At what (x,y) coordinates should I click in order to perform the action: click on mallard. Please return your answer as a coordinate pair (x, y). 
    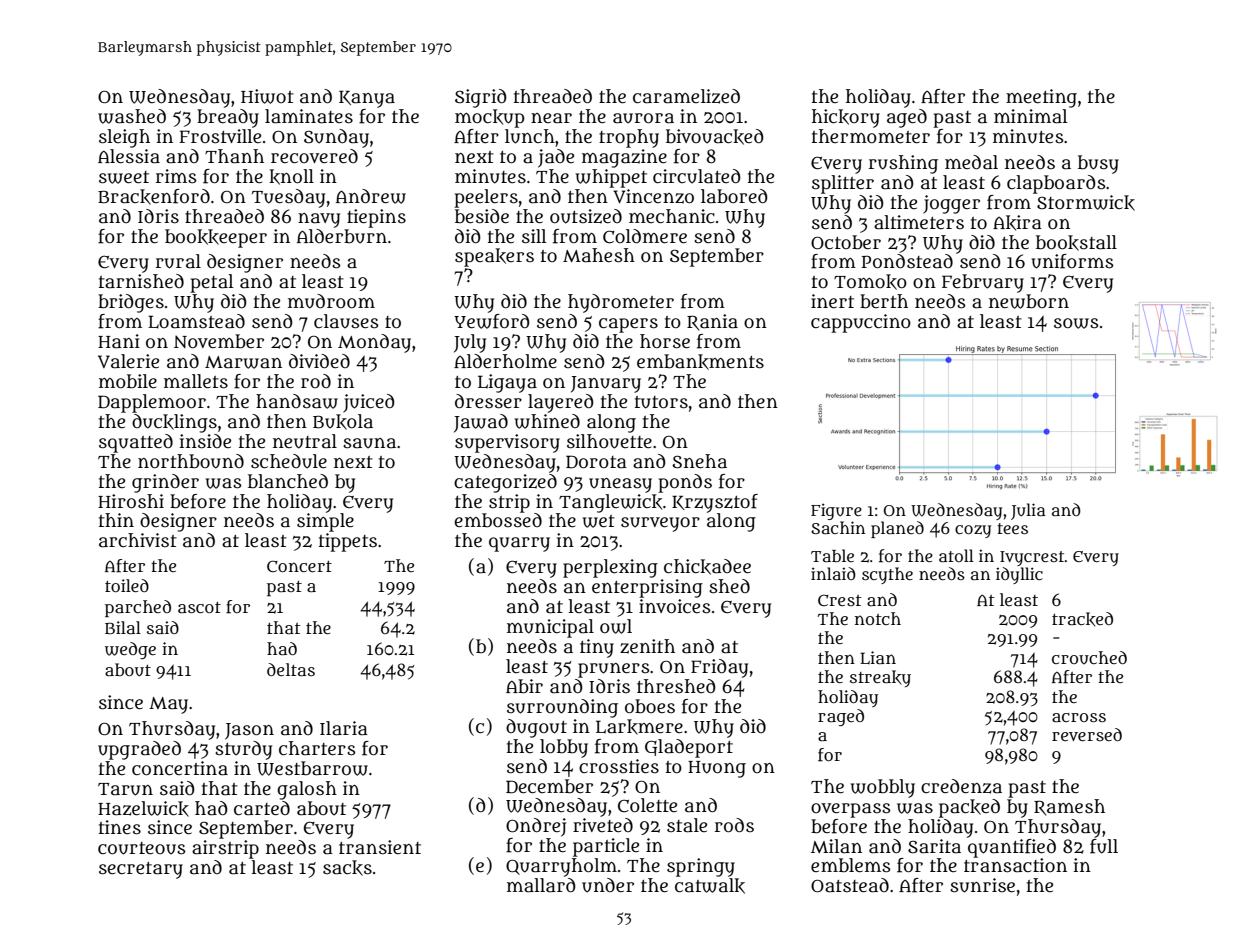
    Looking at the image, I should click on (541, 885).
